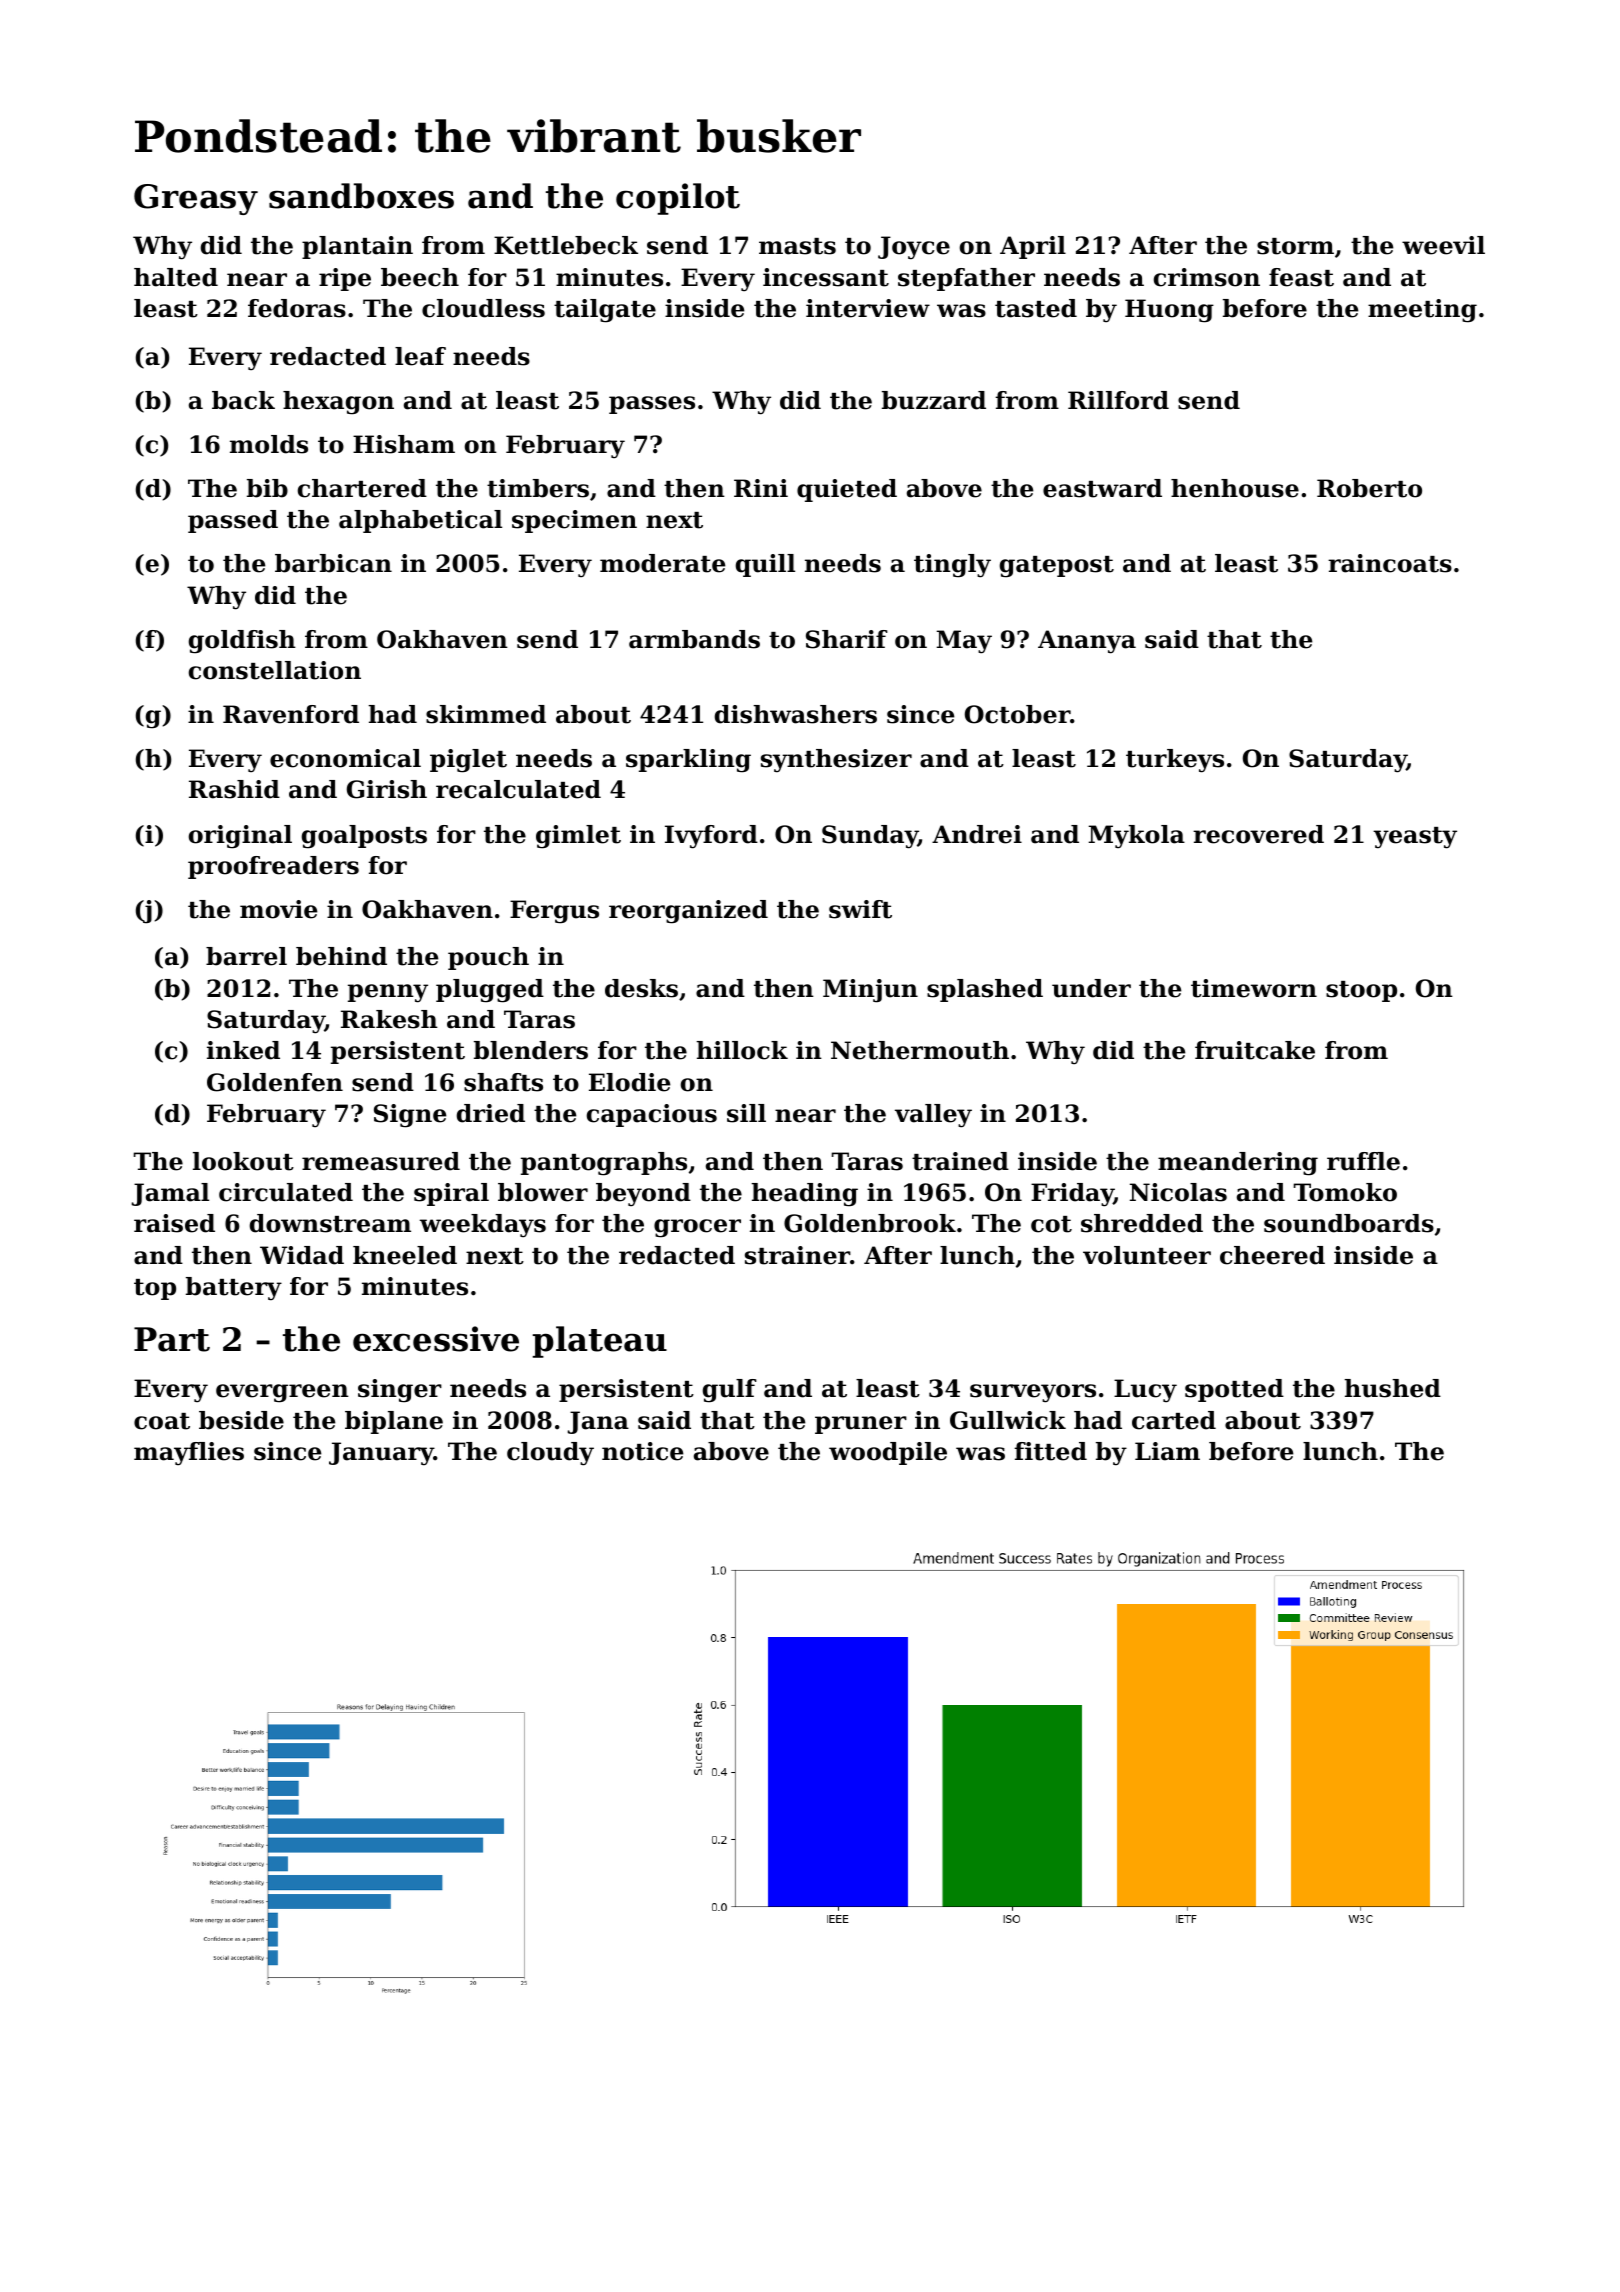 This image has height=2292, width=1620. Describe the element at coordinates (1295, 246) in the image. I see `storm` at that location.
